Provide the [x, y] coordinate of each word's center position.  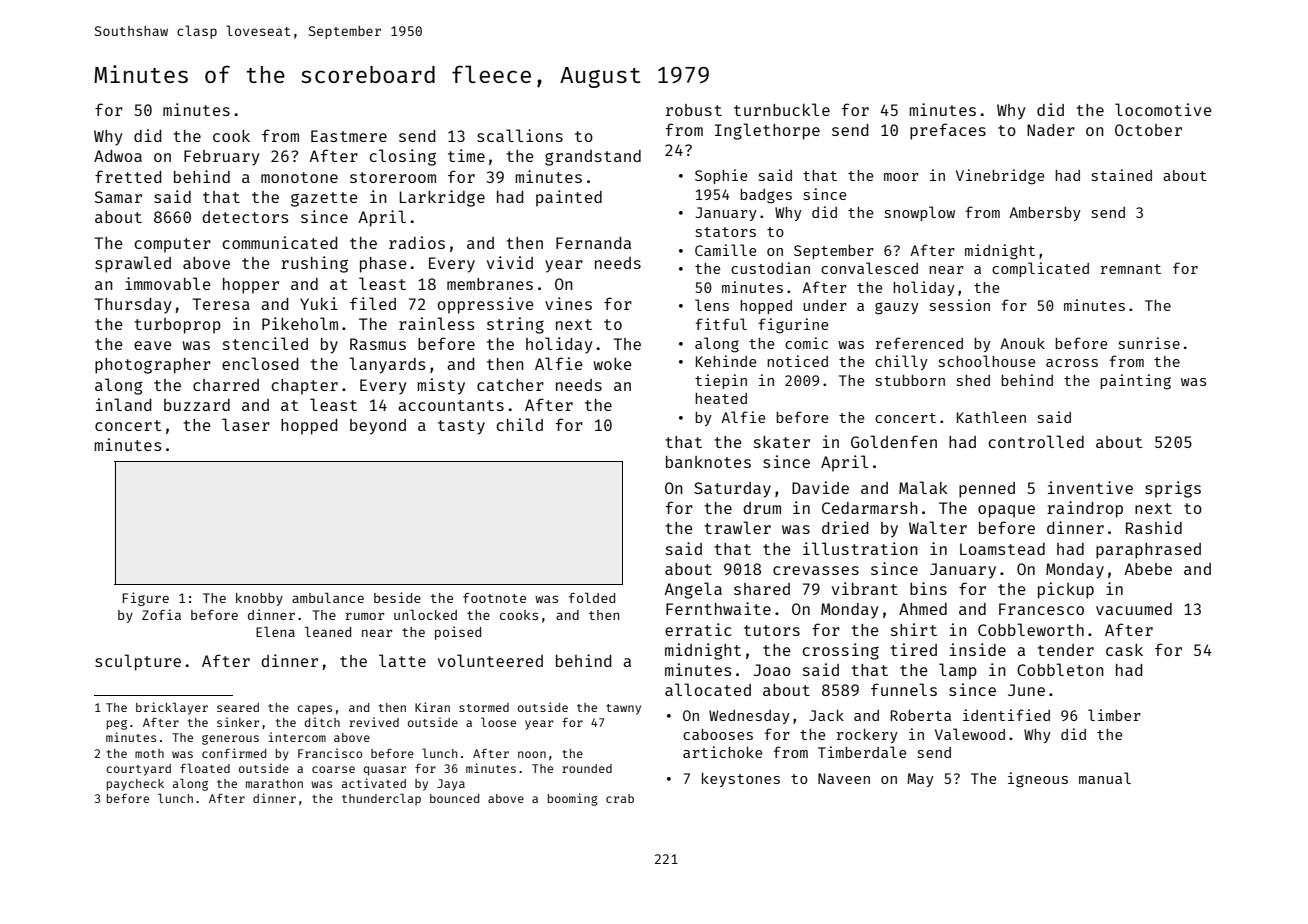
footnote [494, 598]
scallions [520, 135]
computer [172, 245]
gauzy [897, 308]
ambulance [328, 597]
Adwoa [118, 156]
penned [987, 490]
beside [397, 597]
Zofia [161, 614]
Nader [1051, 130]
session [960, 305]
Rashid [1154, 527]
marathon [274, 783]
